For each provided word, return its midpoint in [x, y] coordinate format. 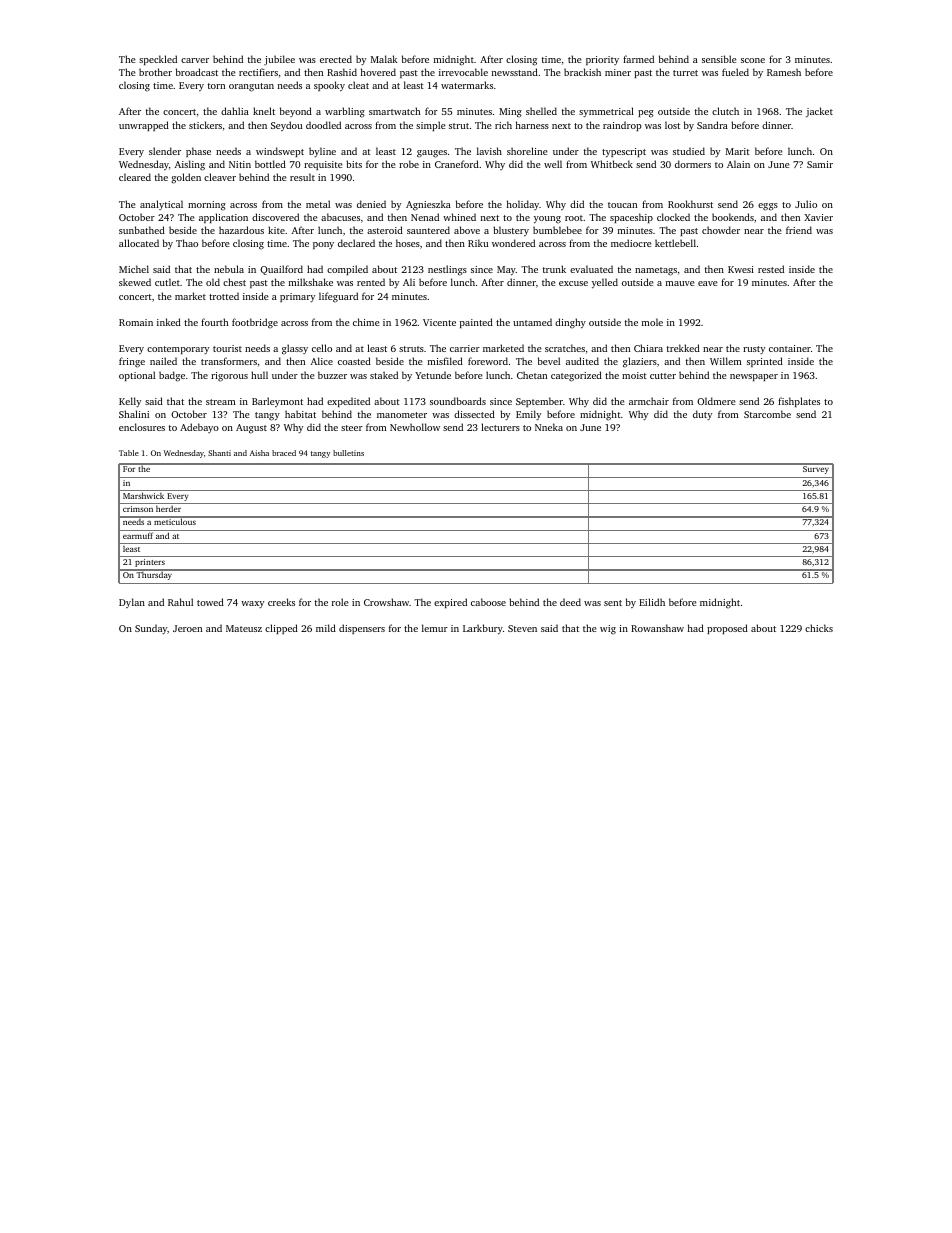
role [340, 602]
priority [602, 60]
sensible [719, 59]
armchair [649, 401]
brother [155, 72]
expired [450, 603]
